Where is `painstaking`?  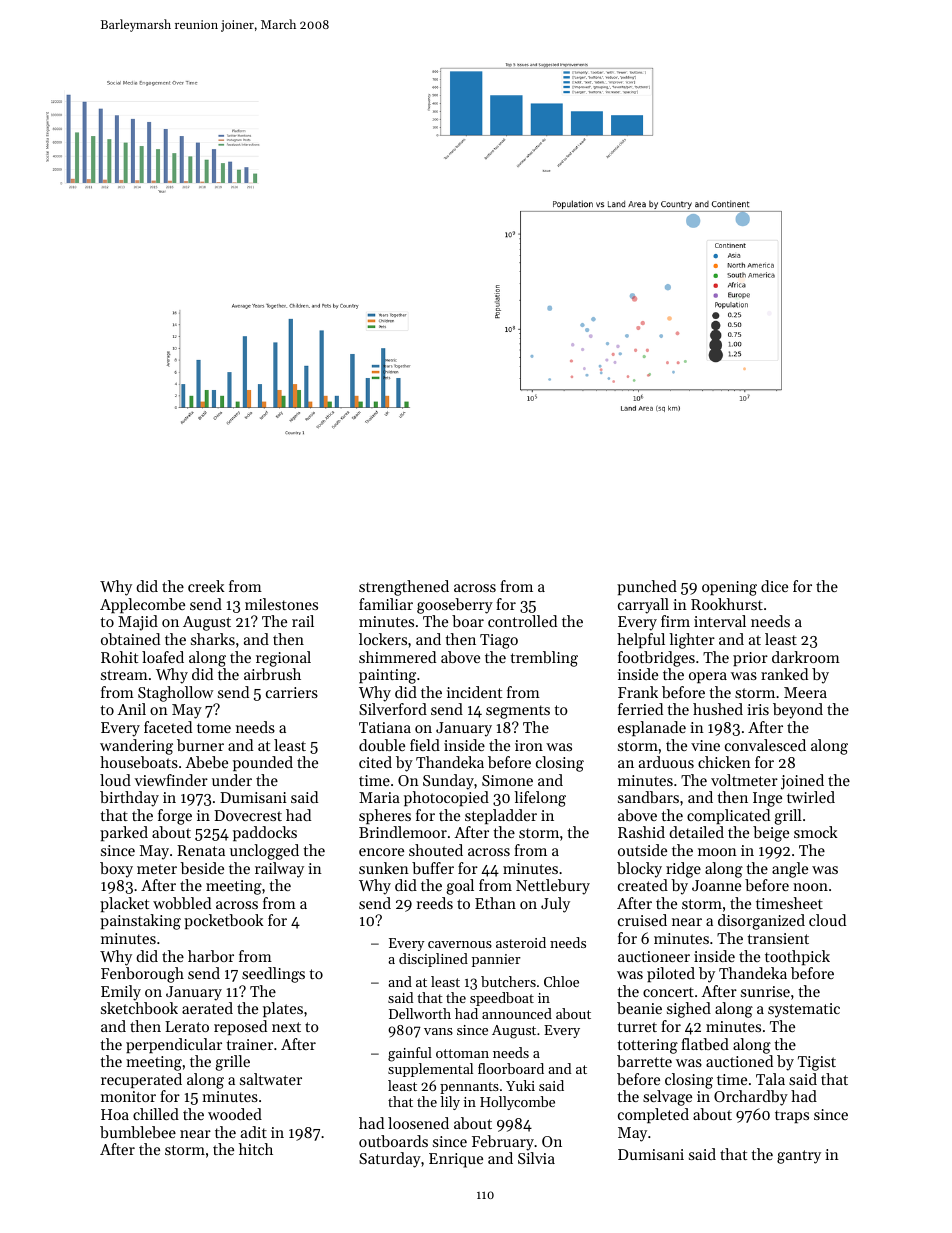 painstaking is located at coordinates (140, 922).
